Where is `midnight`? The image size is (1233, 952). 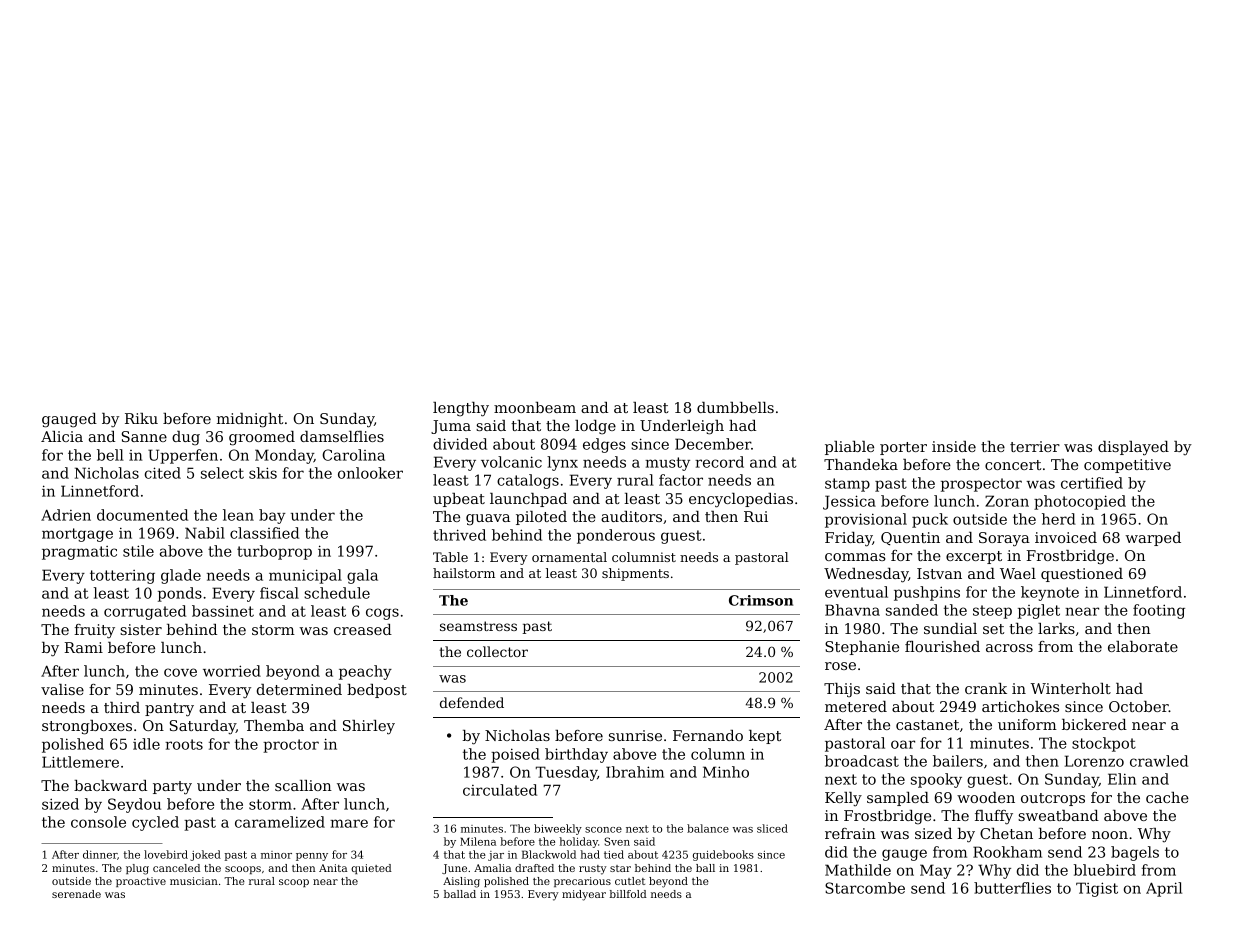 midnight is located at coordinates (250, 420).
